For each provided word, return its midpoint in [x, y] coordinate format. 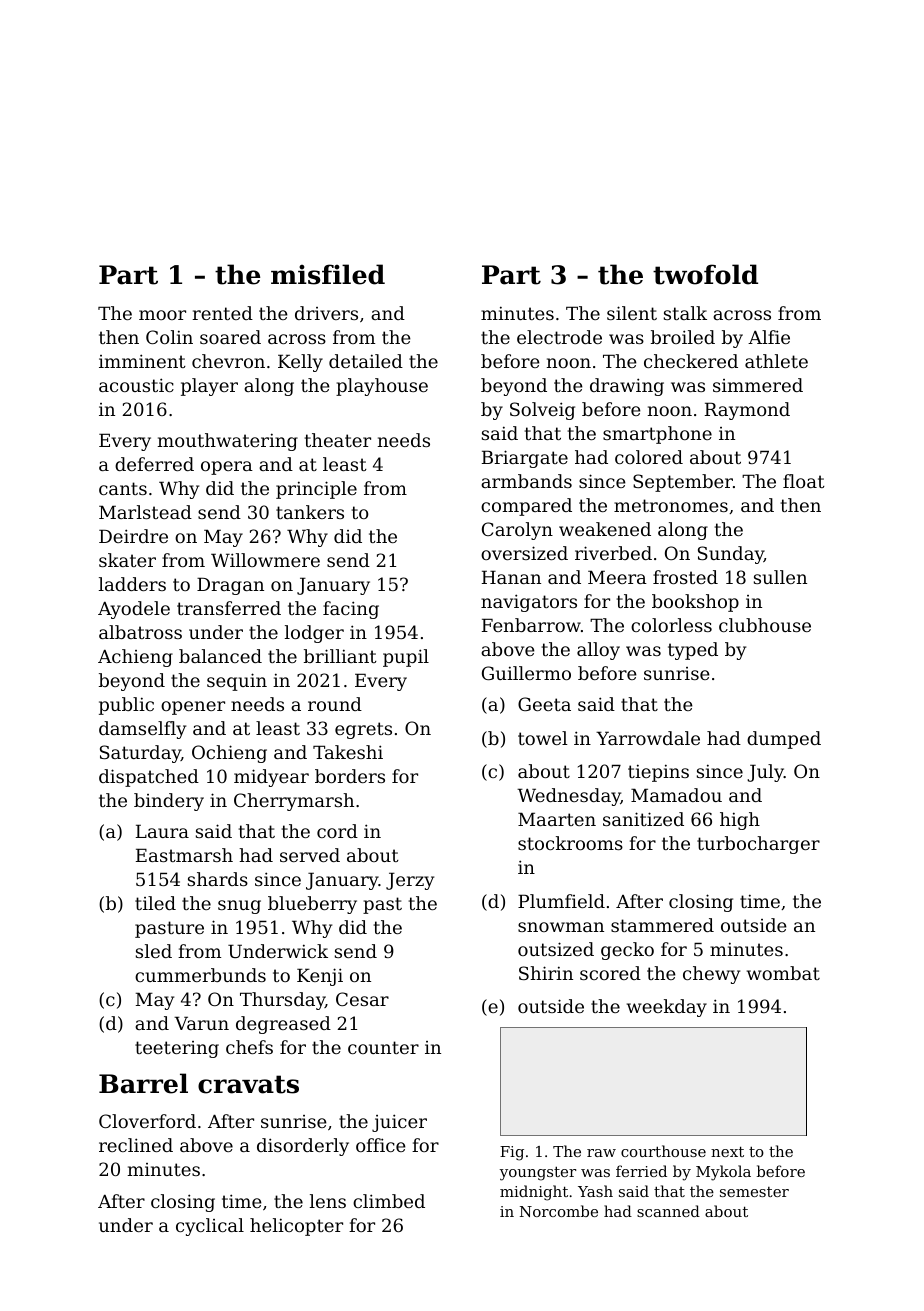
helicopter [296, 1227]
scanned [668, 1211]
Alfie [769, 337]
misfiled [328, 274]
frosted [685, 577]
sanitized [643, 819]
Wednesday [569, 797]
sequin [237, 682]
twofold [705, 274]
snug [239, 907]
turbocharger [758, 845]
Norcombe [559, 1211]
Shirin [546, 973]
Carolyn [517, 531]
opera [227, 468]
